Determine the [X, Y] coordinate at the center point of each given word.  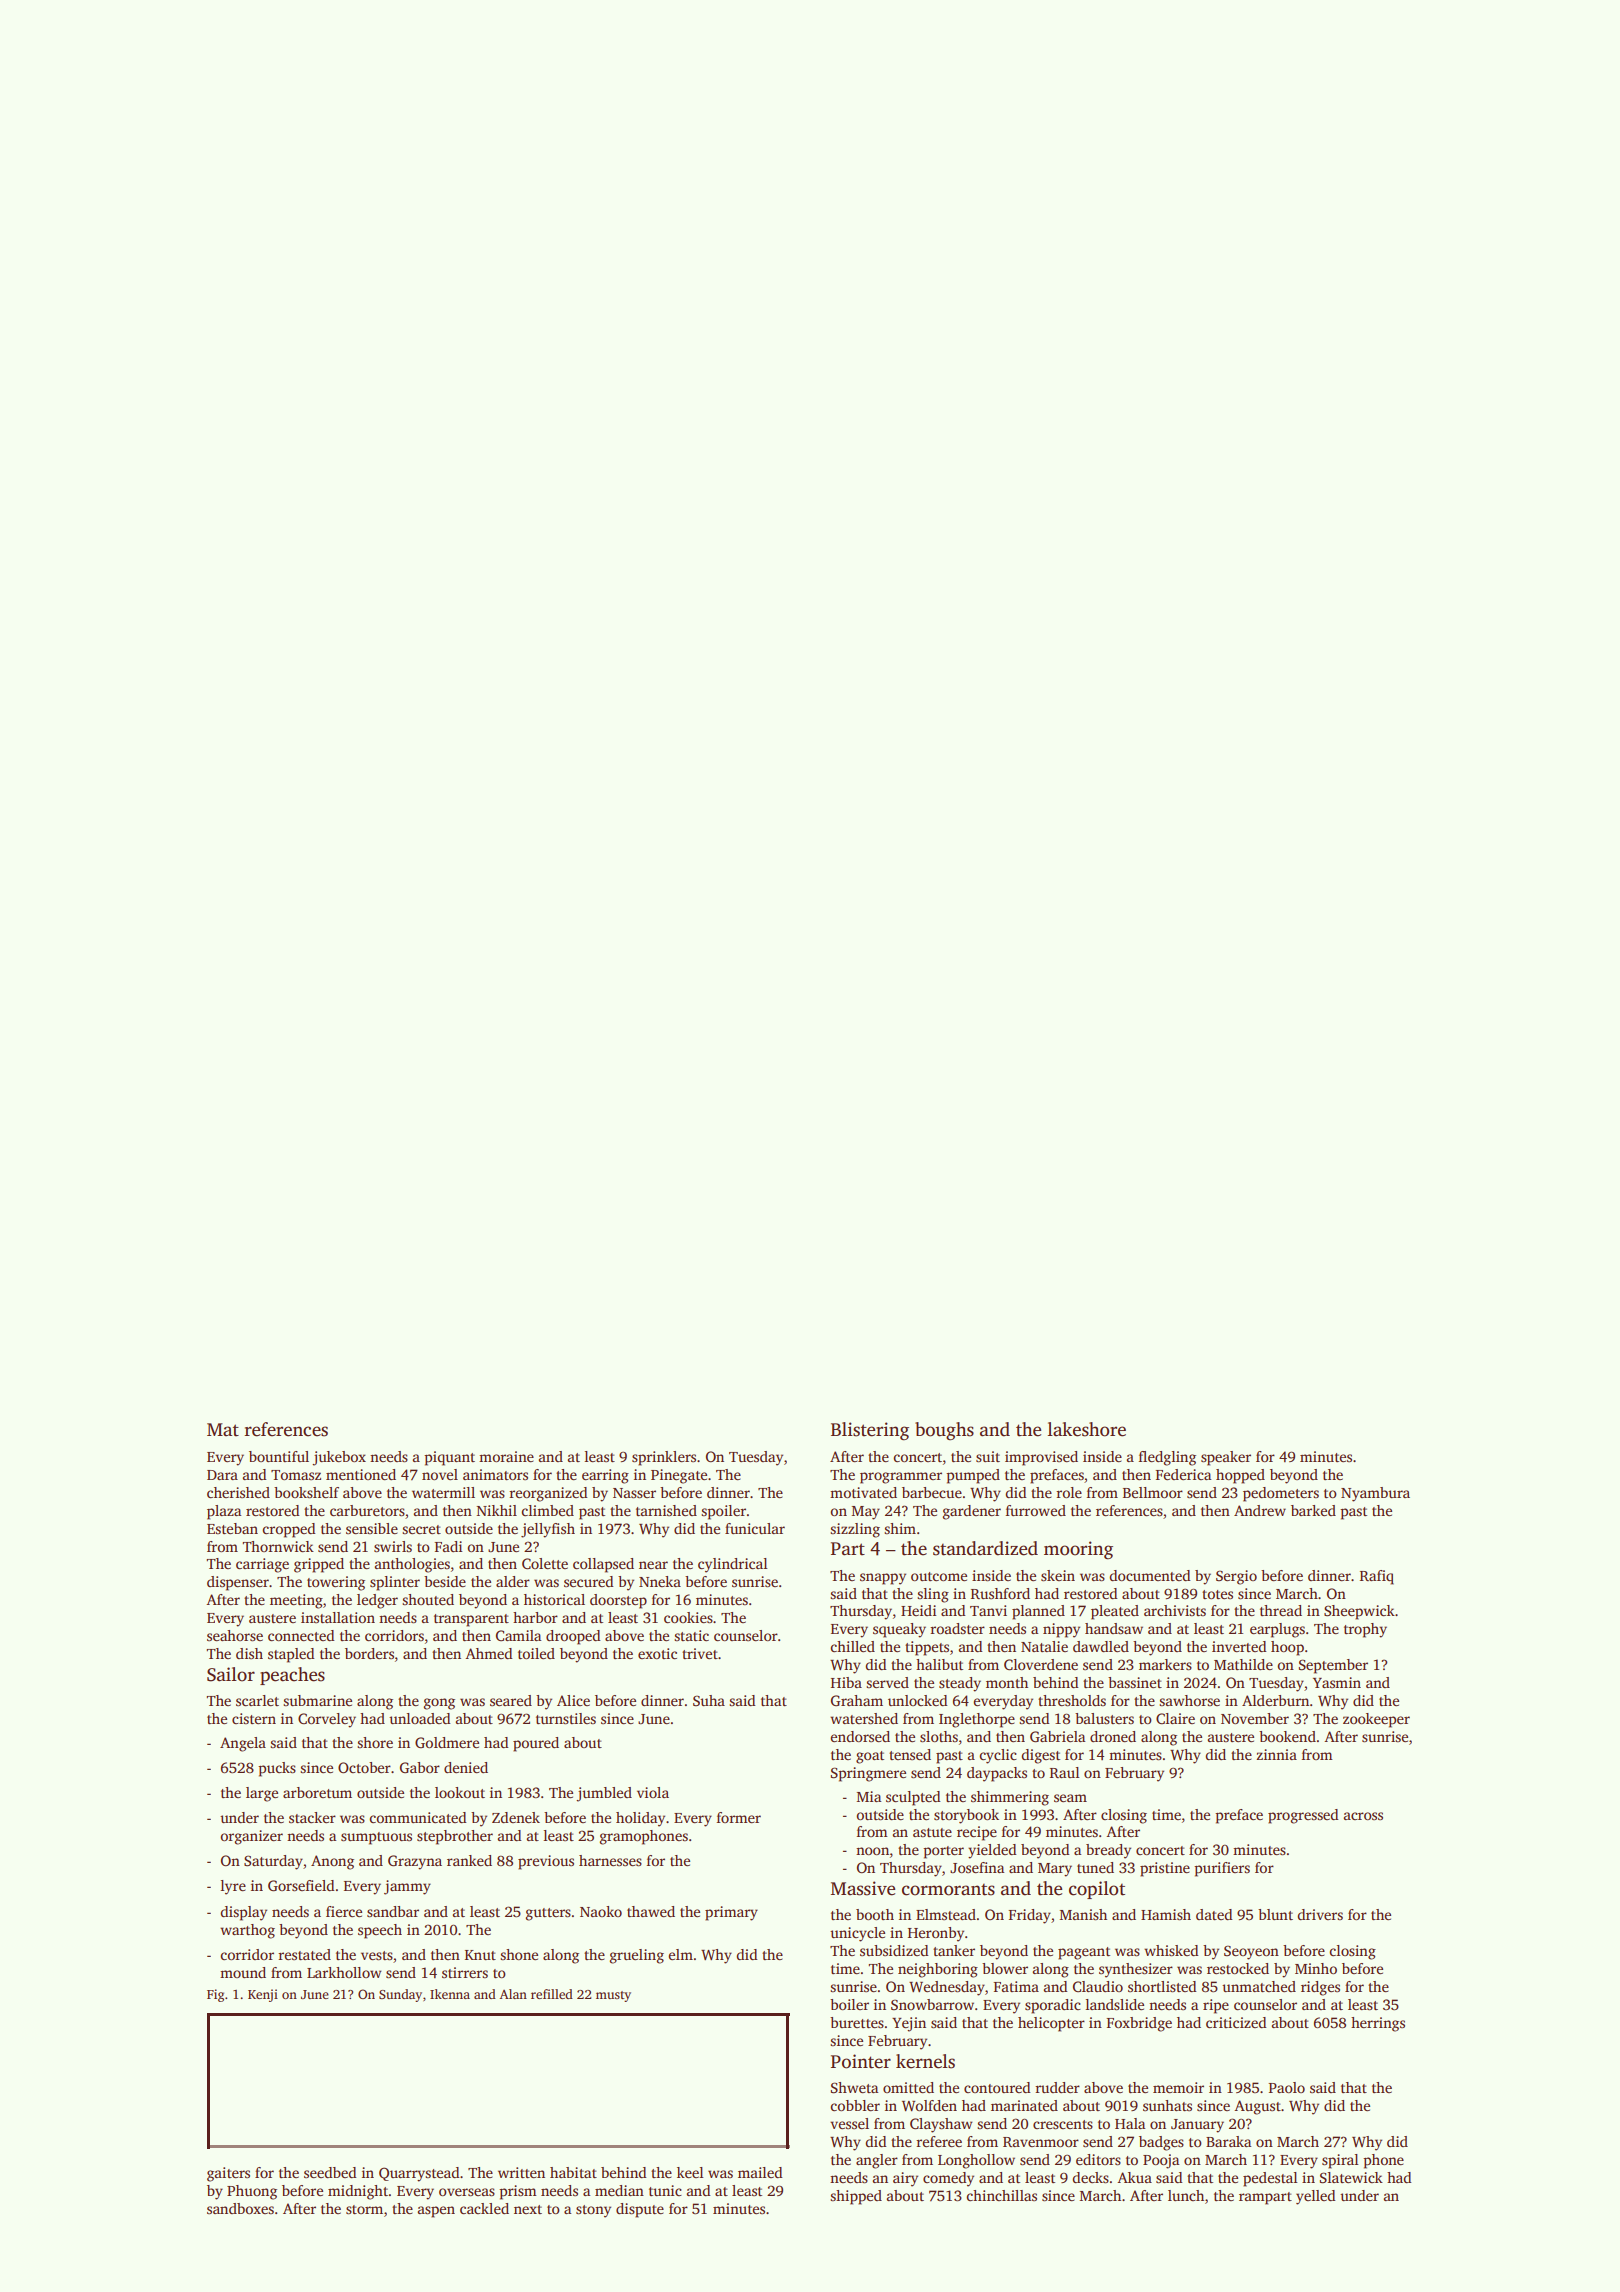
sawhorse [1189, 1700]
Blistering [870, 1431]
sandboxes [240, 2208]
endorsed [860, 1736]
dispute [640, 2210]
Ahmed [489, 1653]
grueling [637, 1956]
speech [380, 1931]
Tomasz [296, 1475]
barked [1313, 1510]
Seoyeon [1251, 1952]
